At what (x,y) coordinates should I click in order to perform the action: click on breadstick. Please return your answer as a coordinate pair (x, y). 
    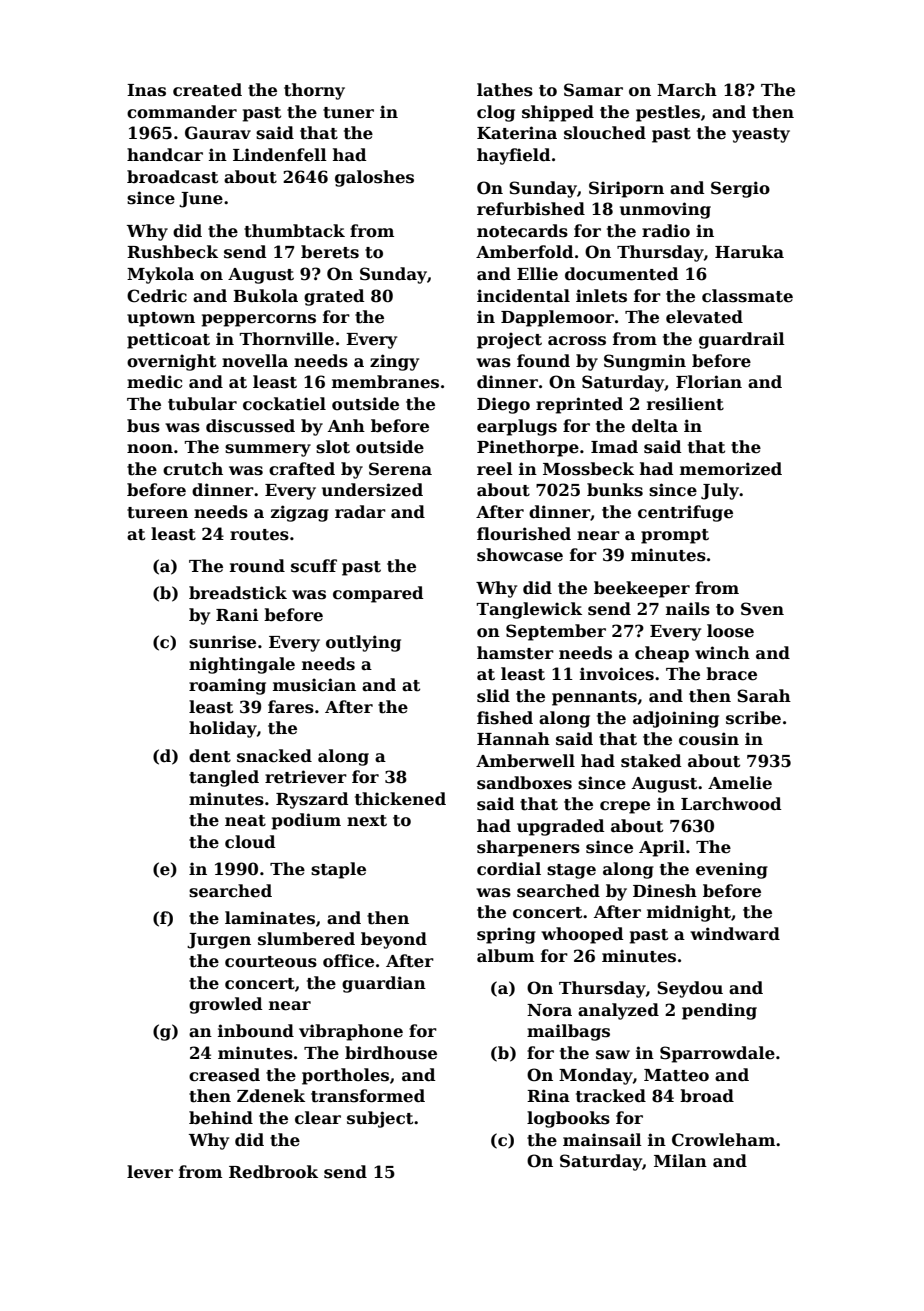
    Looking at the image, I should click on (238, 593).
